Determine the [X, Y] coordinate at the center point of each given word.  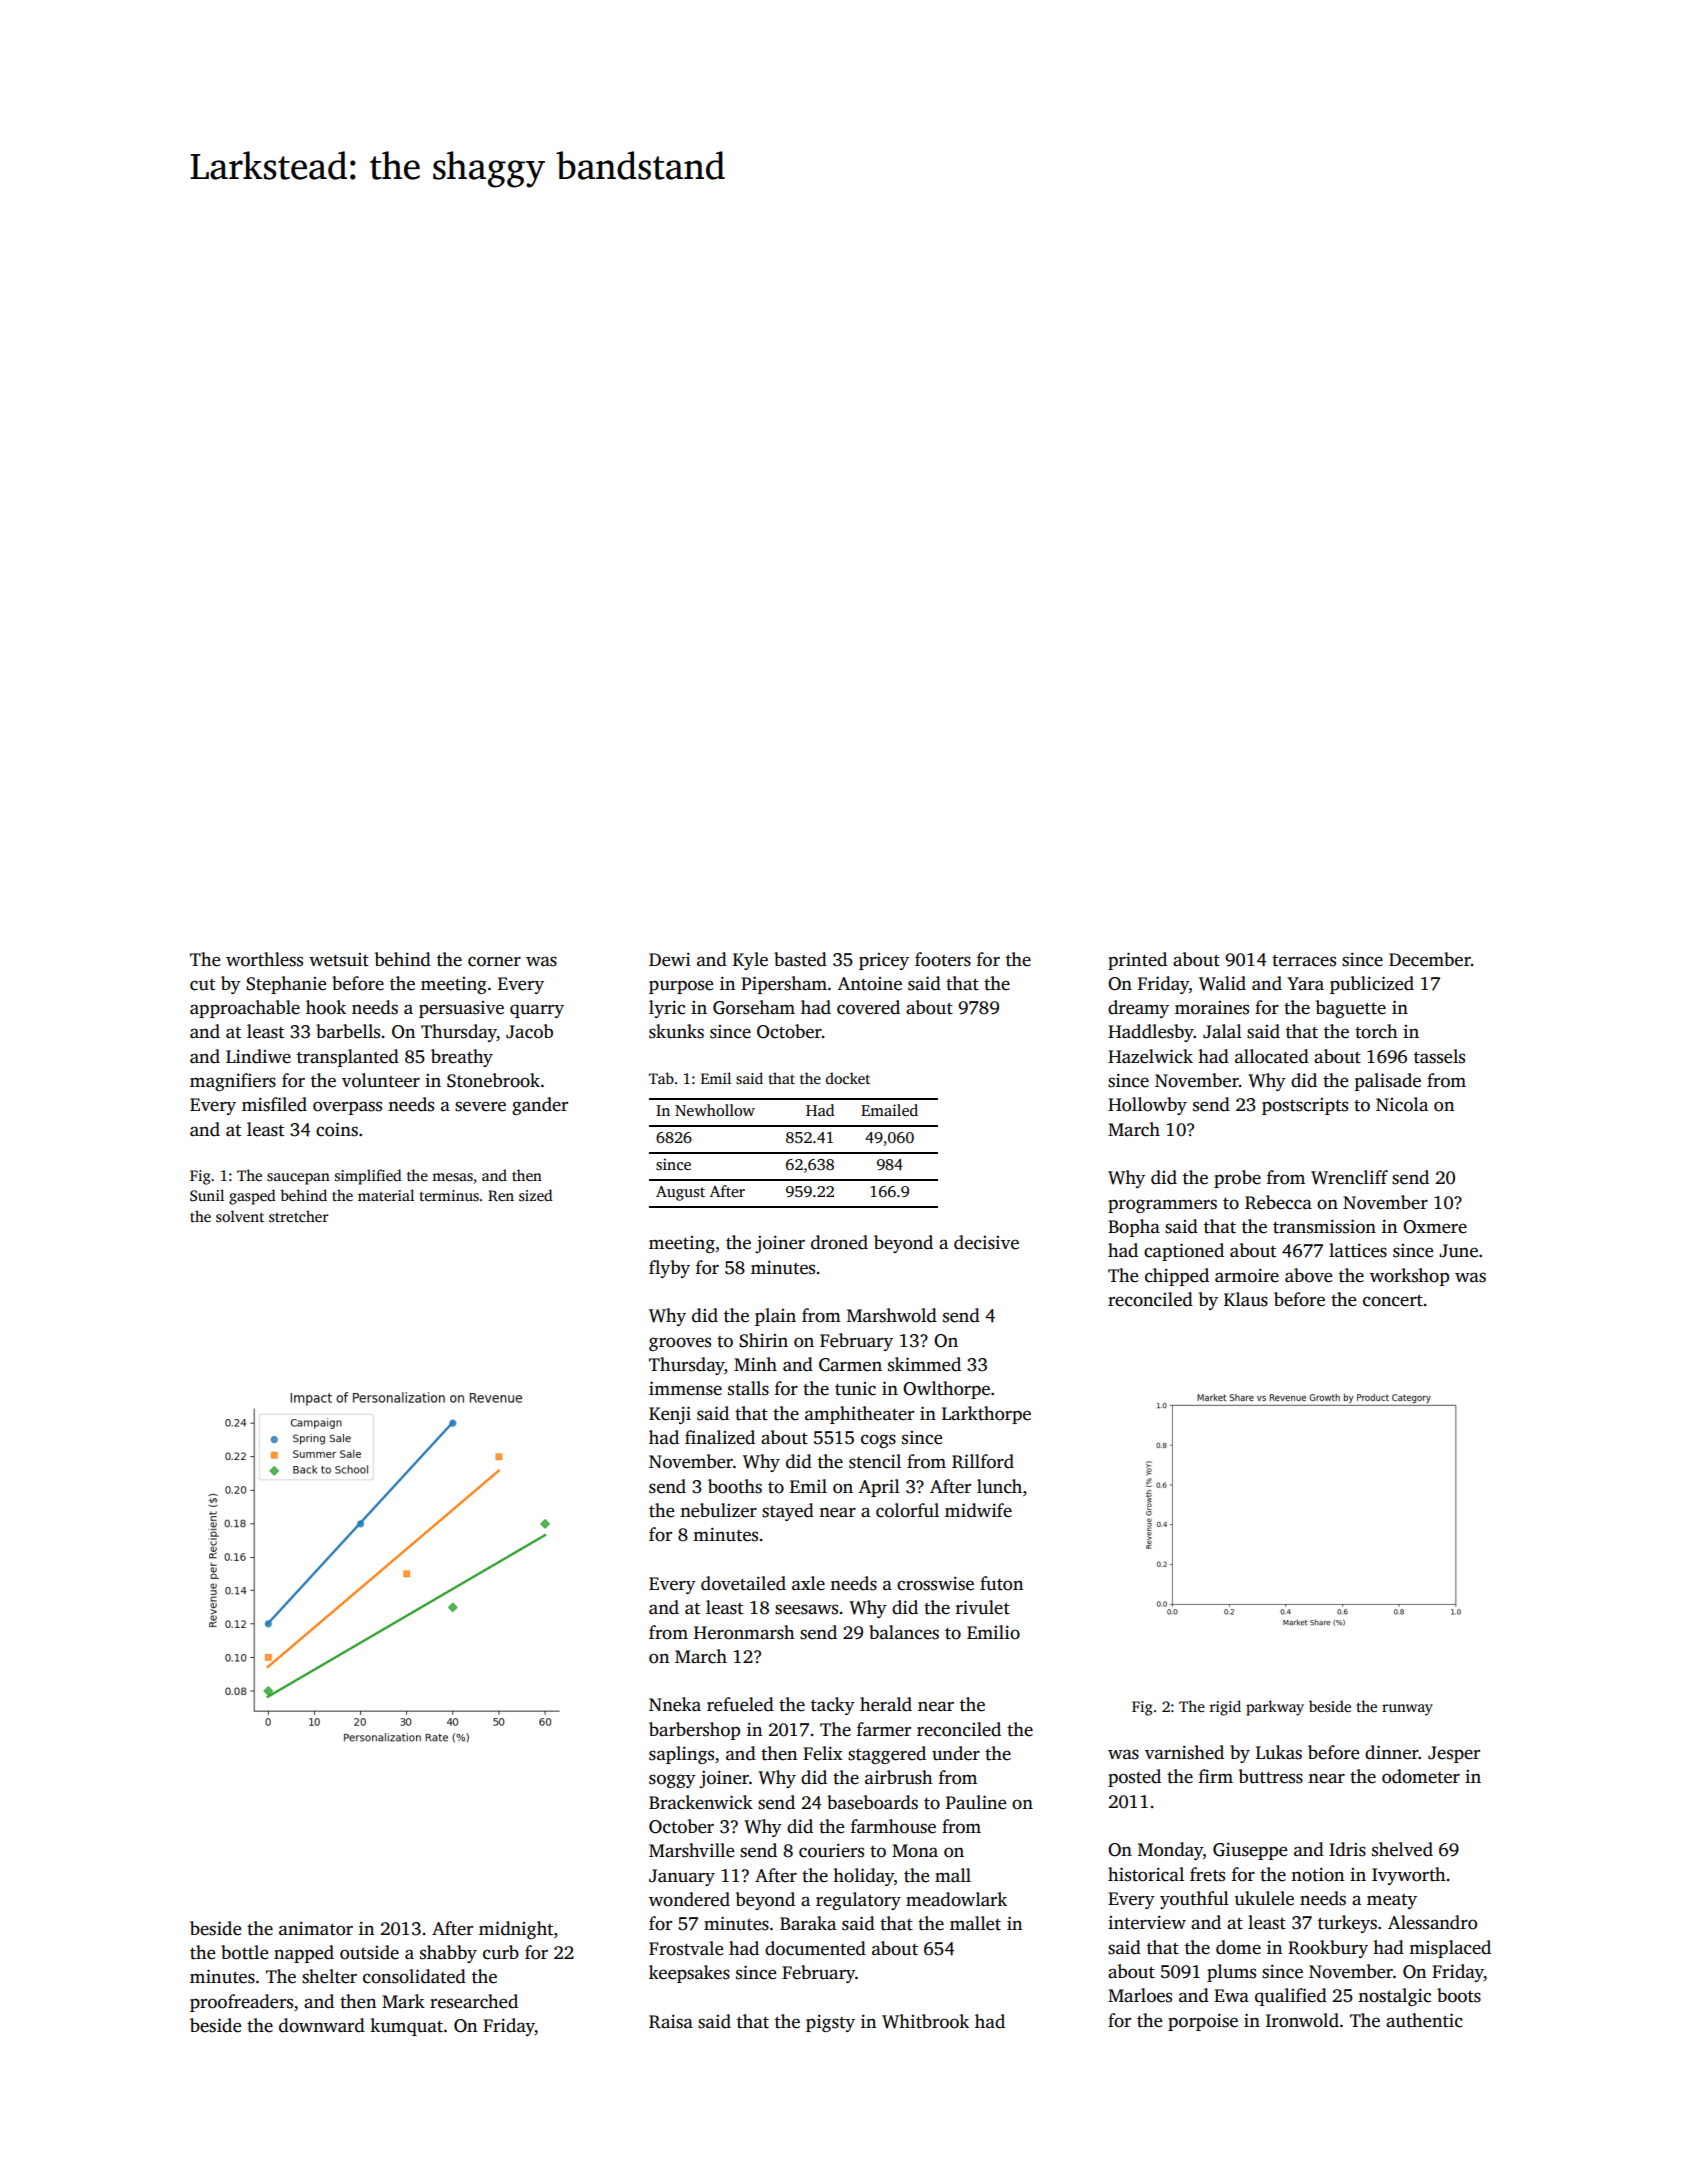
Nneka [675, 1704]
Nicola [1402, 1104]
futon [1001, 1583]
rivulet [983, 1607]
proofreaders [241, 2003]
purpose [681, 987]
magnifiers [233, 1082]
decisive [986, 1242]
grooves [680, 1344]
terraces [1304, 961]
